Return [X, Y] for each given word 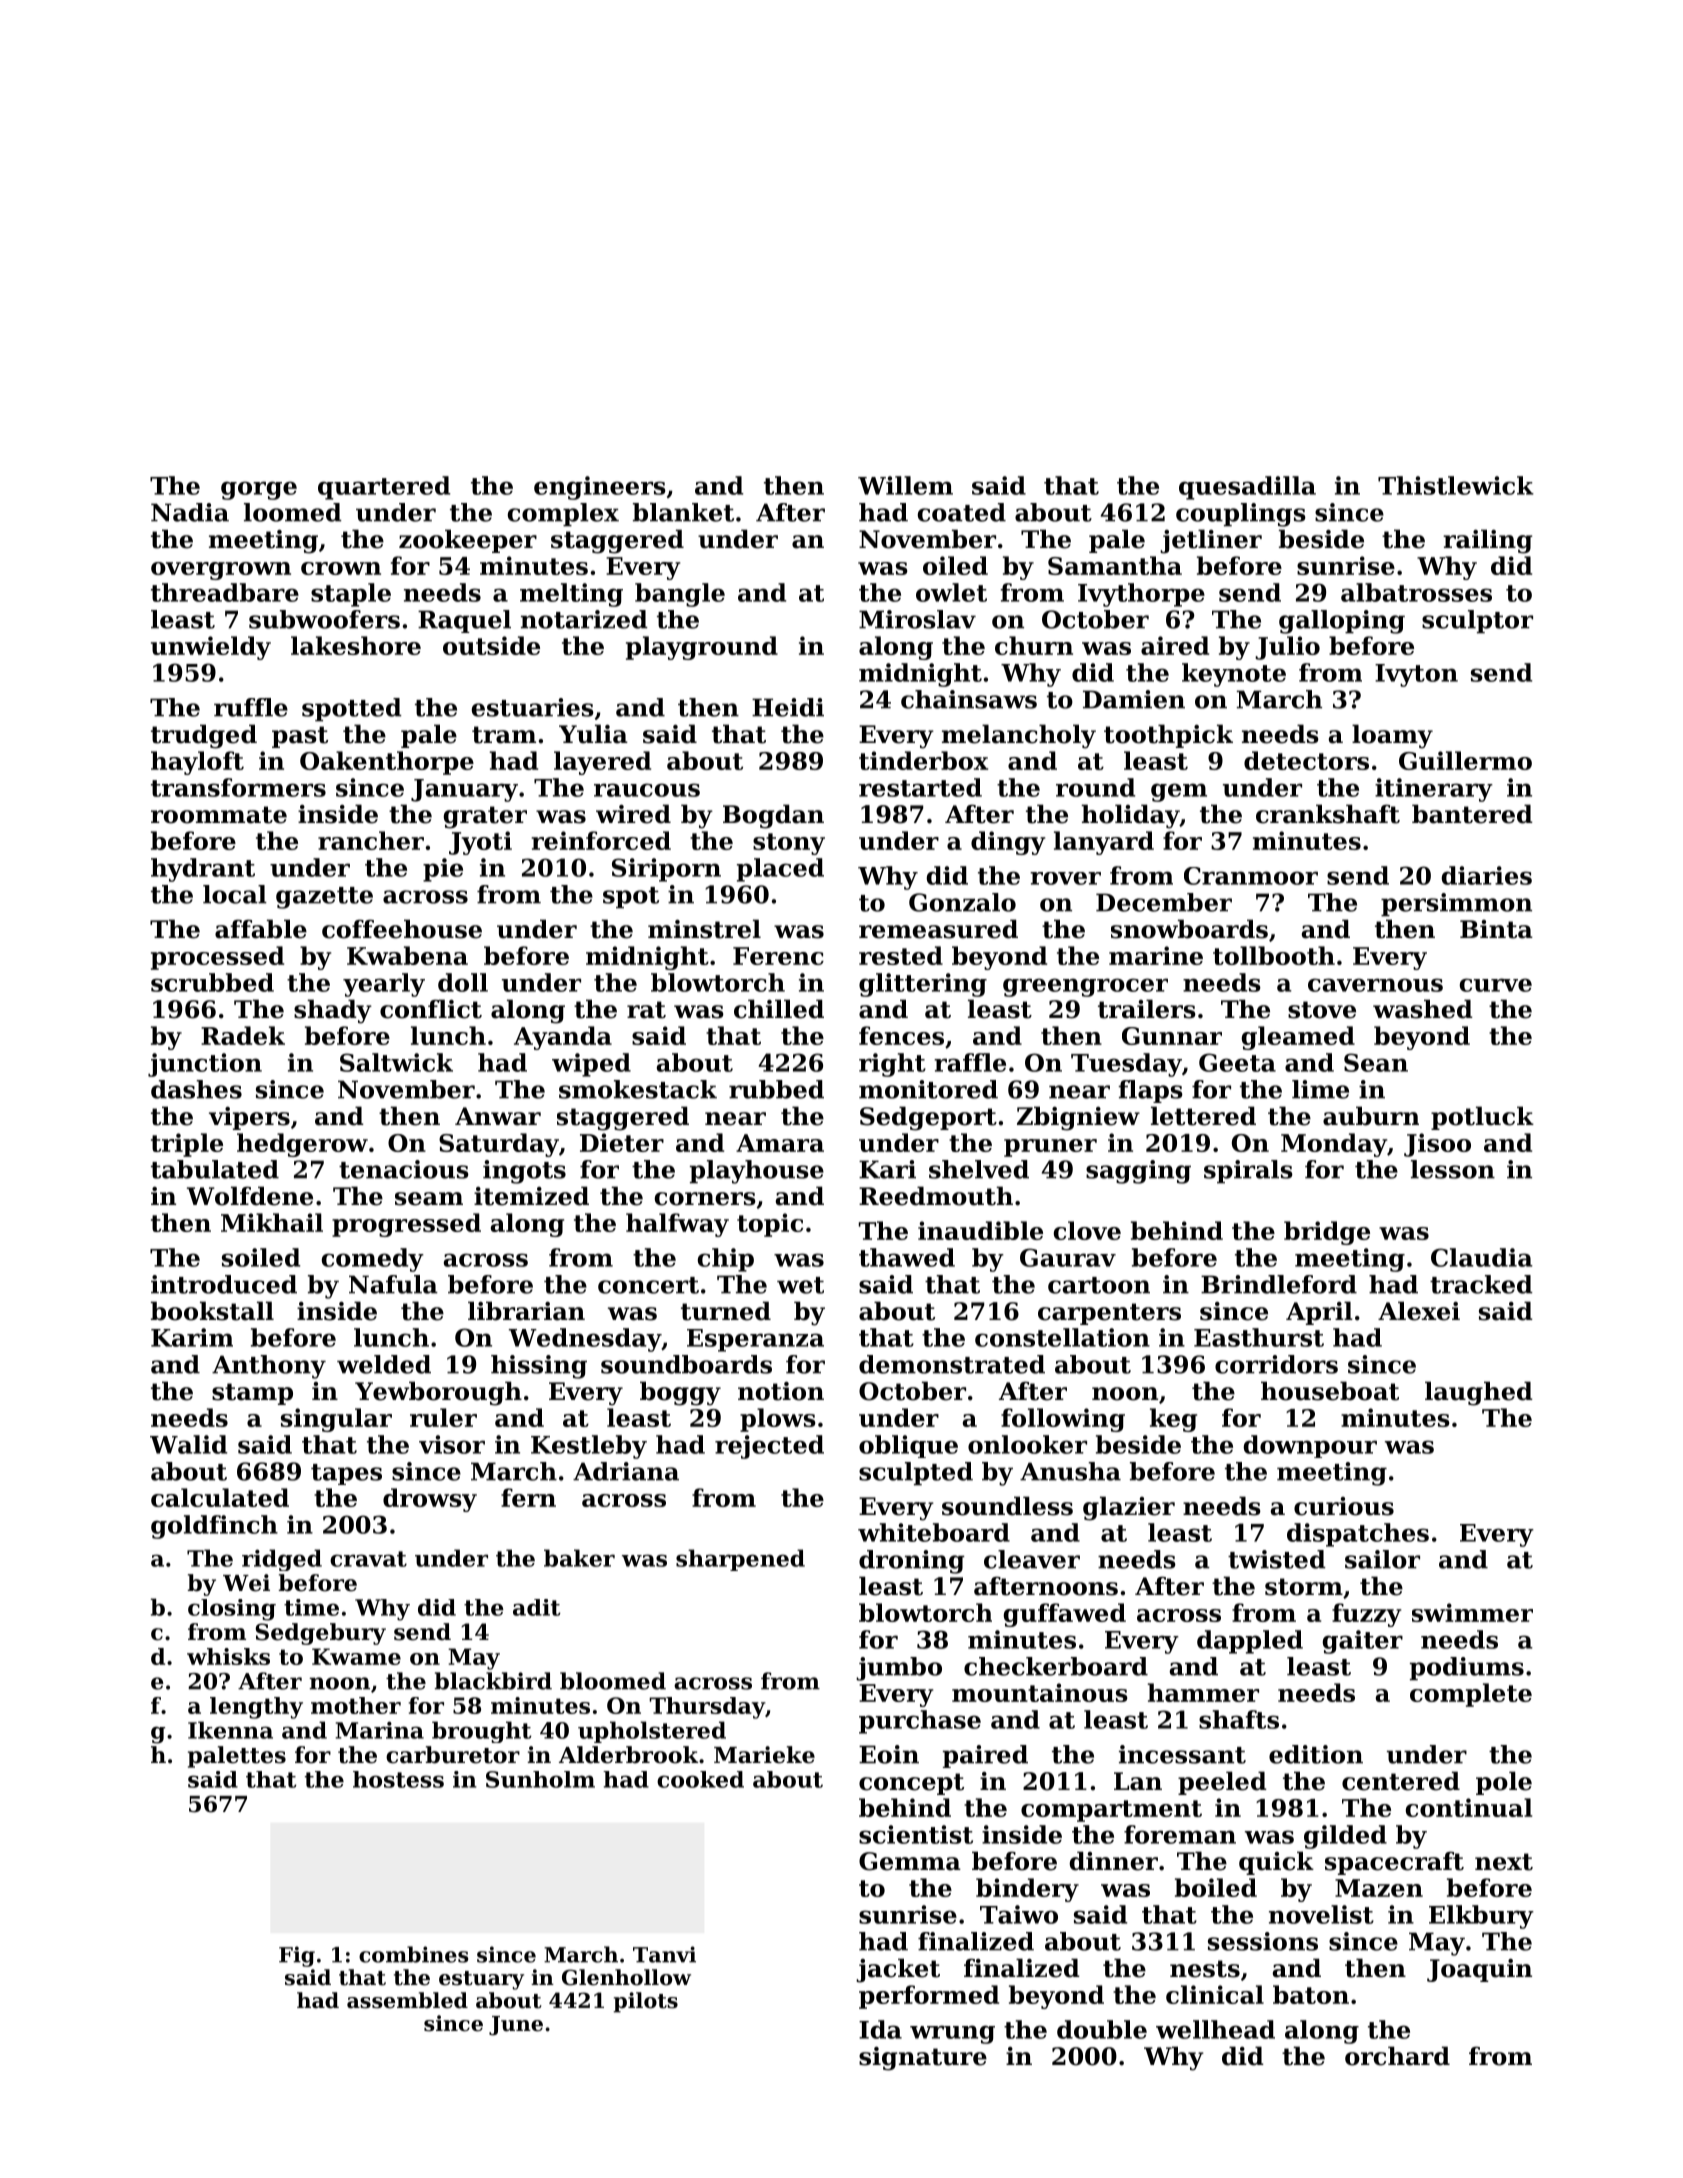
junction [205, 1065]
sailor [1382, 1559]
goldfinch [214, 1527]
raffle [970, 1062]
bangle [680, 595]
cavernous [1375, 985]
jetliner [1211, 541]
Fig [297, 1956]
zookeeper [468, 541]
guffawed [1064, 1615]
